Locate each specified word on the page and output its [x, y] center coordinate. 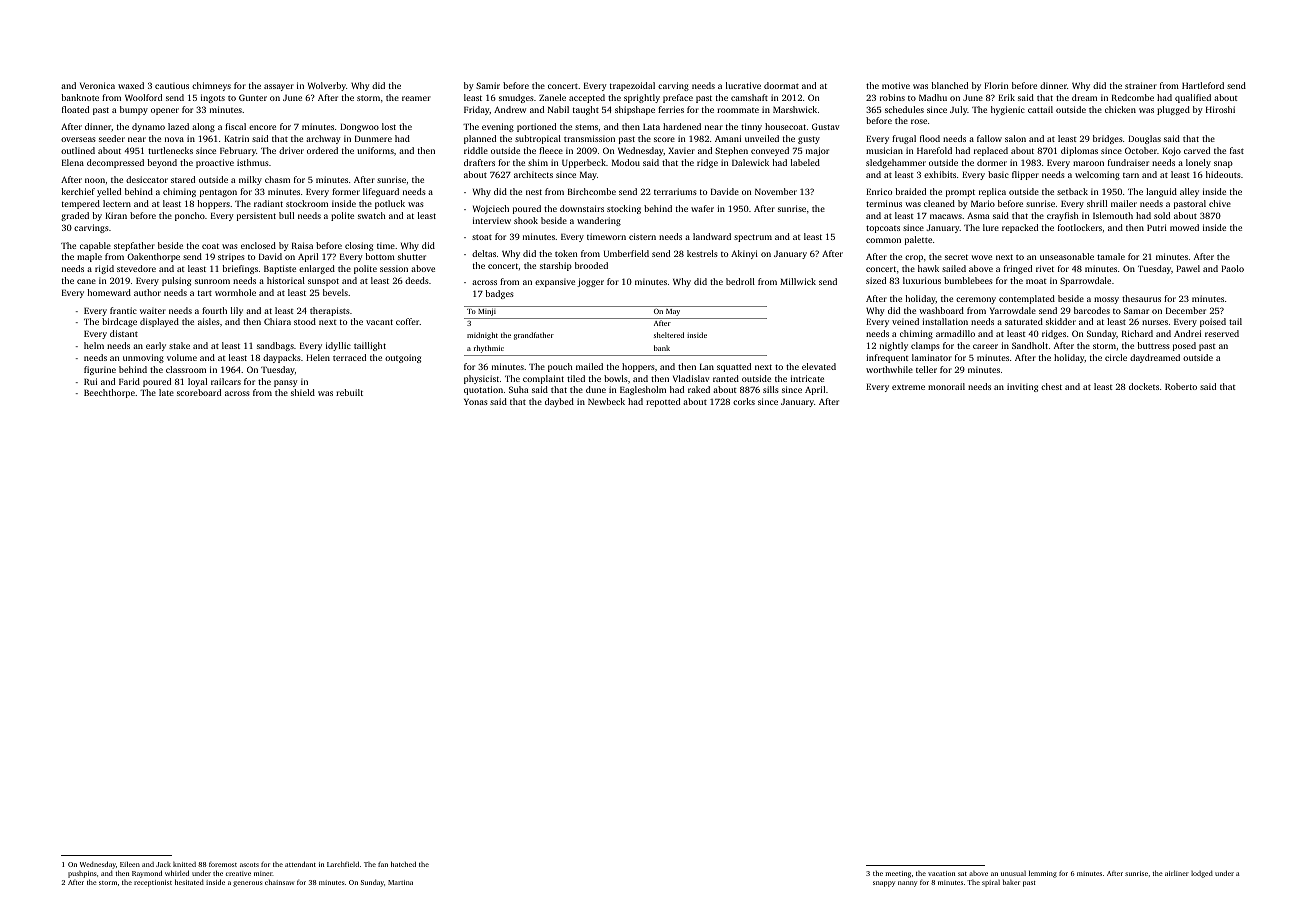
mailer [1124, 203]
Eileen [130, 864]
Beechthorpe [109, 393]
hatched [403, 864]
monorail [946, 386]
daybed [559, 402]
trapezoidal [632, 86]
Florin [996, 85]
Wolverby [327, 86]
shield [303, 392]
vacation [941, 873]
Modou [626, 162]
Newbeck [606, 401]
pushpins [82, 874]
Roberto [1181, 386]
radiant [268, 203]
